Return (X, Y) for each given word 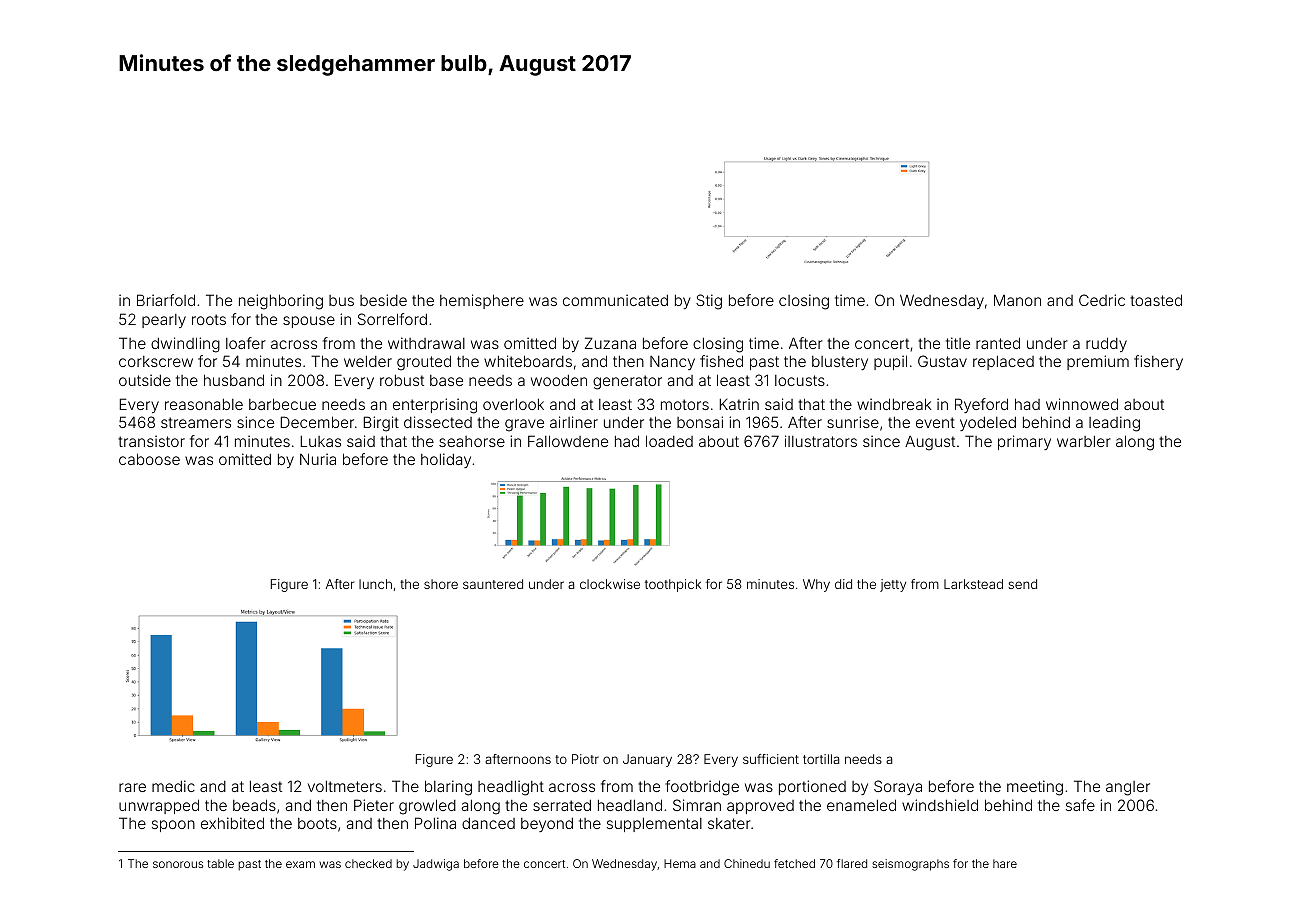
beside (383, 300)
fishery (1158, 362)
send (1022, 584)
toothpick (673, 585)
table (220, 863)
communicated (615, 300)
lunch (375, 584)
